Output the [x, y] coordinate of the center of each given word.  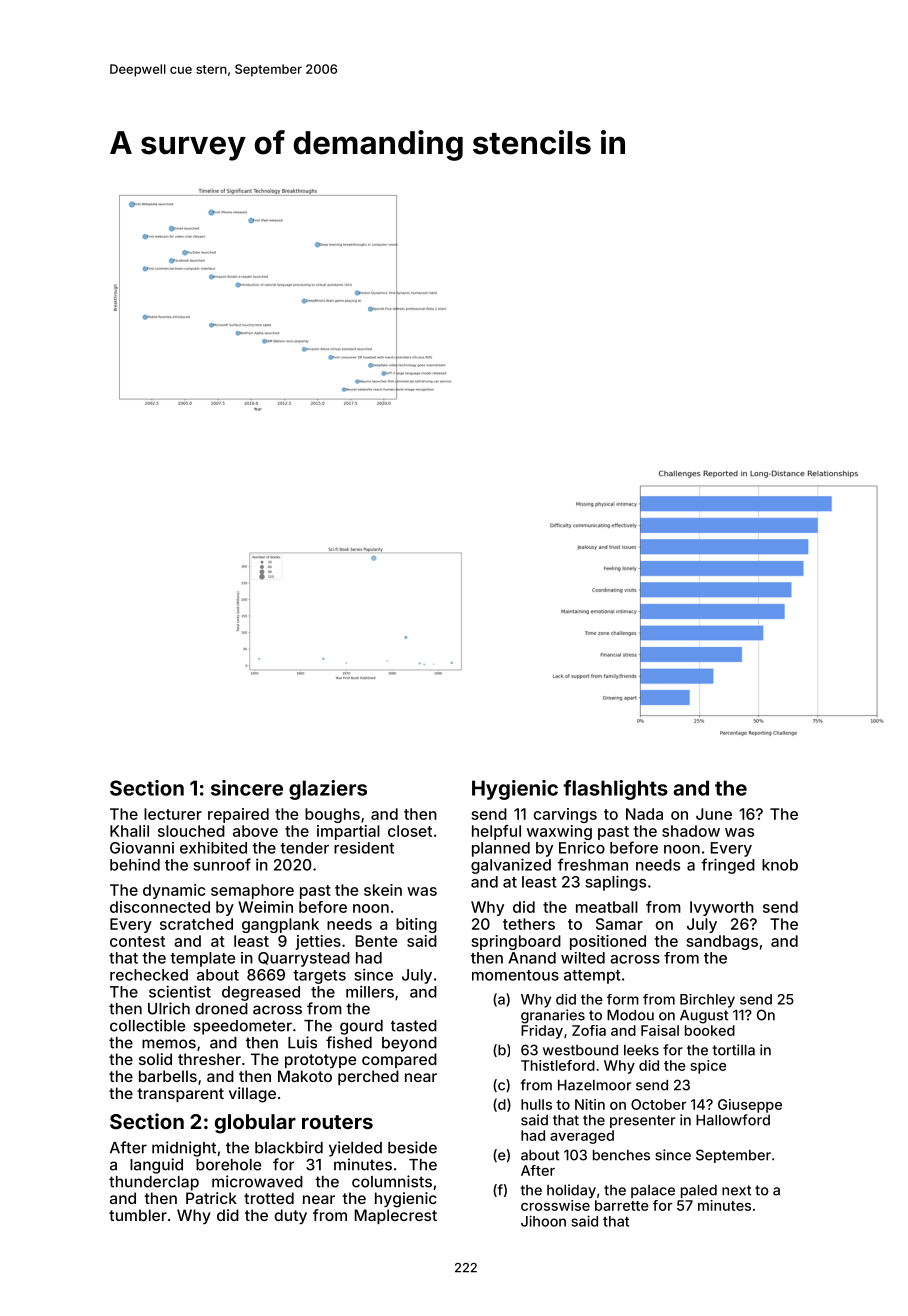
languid [156, 1166]
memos [169, 1044]
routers [337, 1122]
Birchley [707, 1001]
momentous [515, 975]
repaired [238, 815]
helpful [496, 832]
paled [699, 1191]
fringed [728, 866]
